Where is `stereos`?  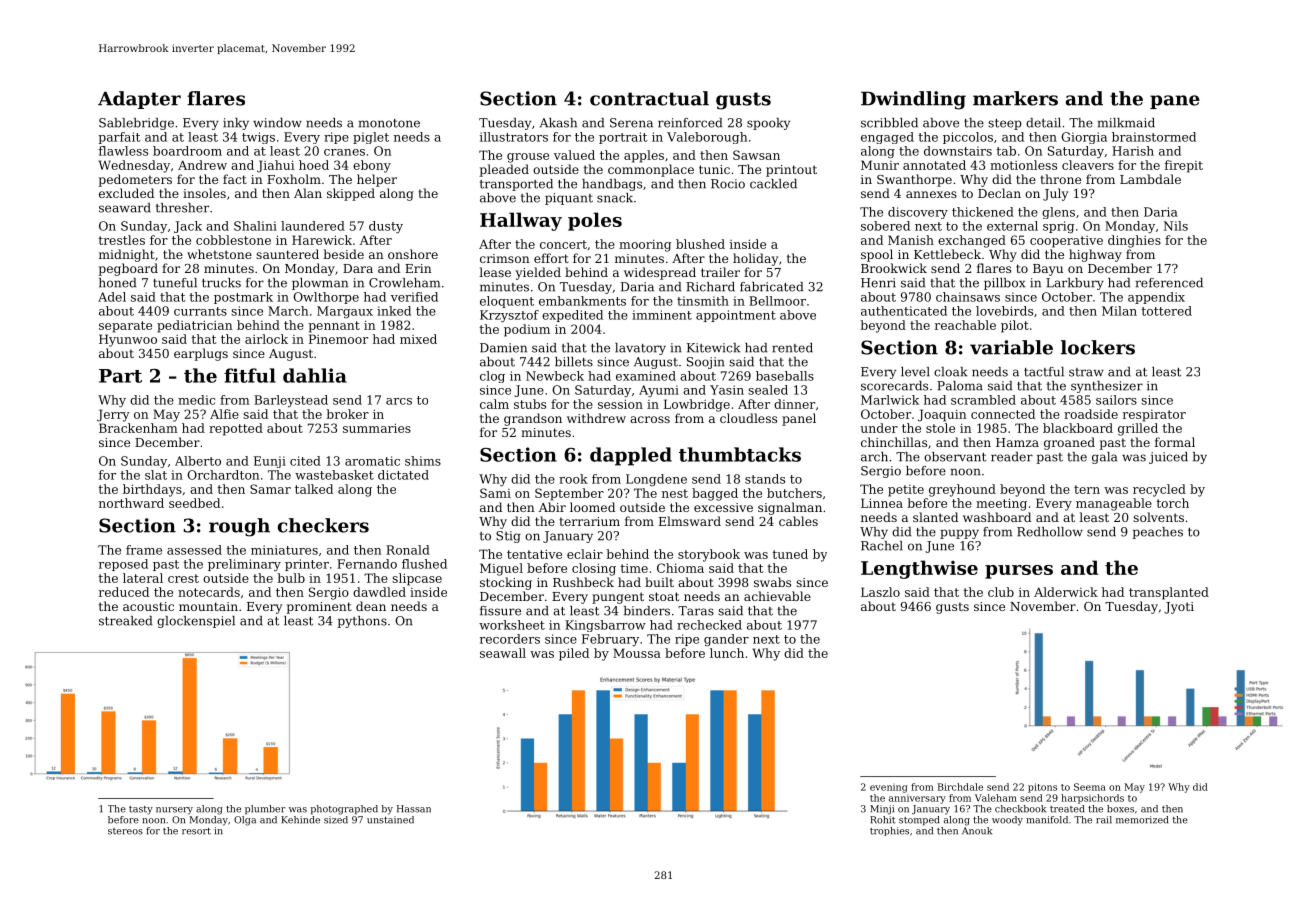 stereos is located at coordinates (125, 831).
